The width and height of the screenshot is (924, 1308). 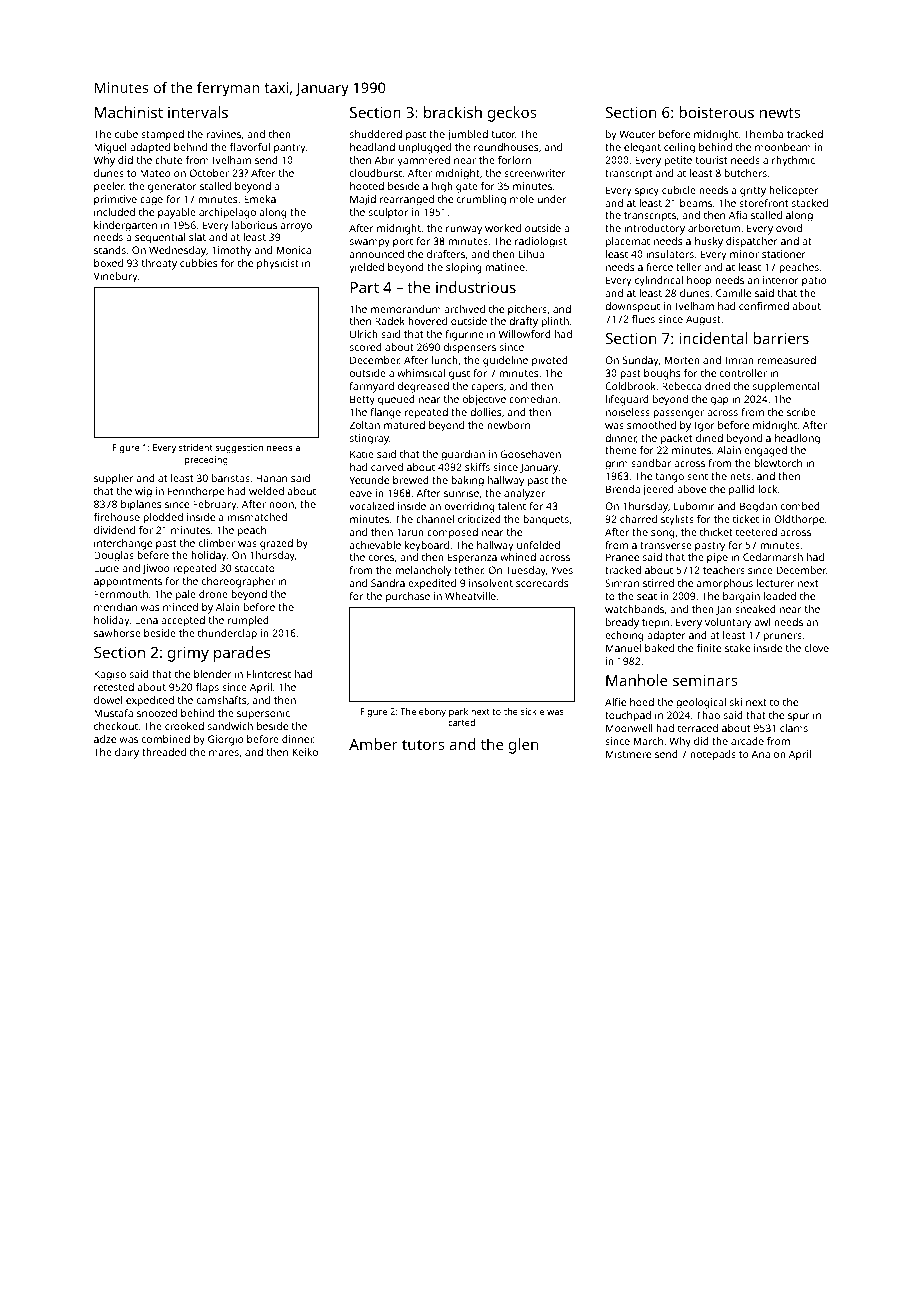 I want to click on moonbeam, so click(x=783, y=147).
